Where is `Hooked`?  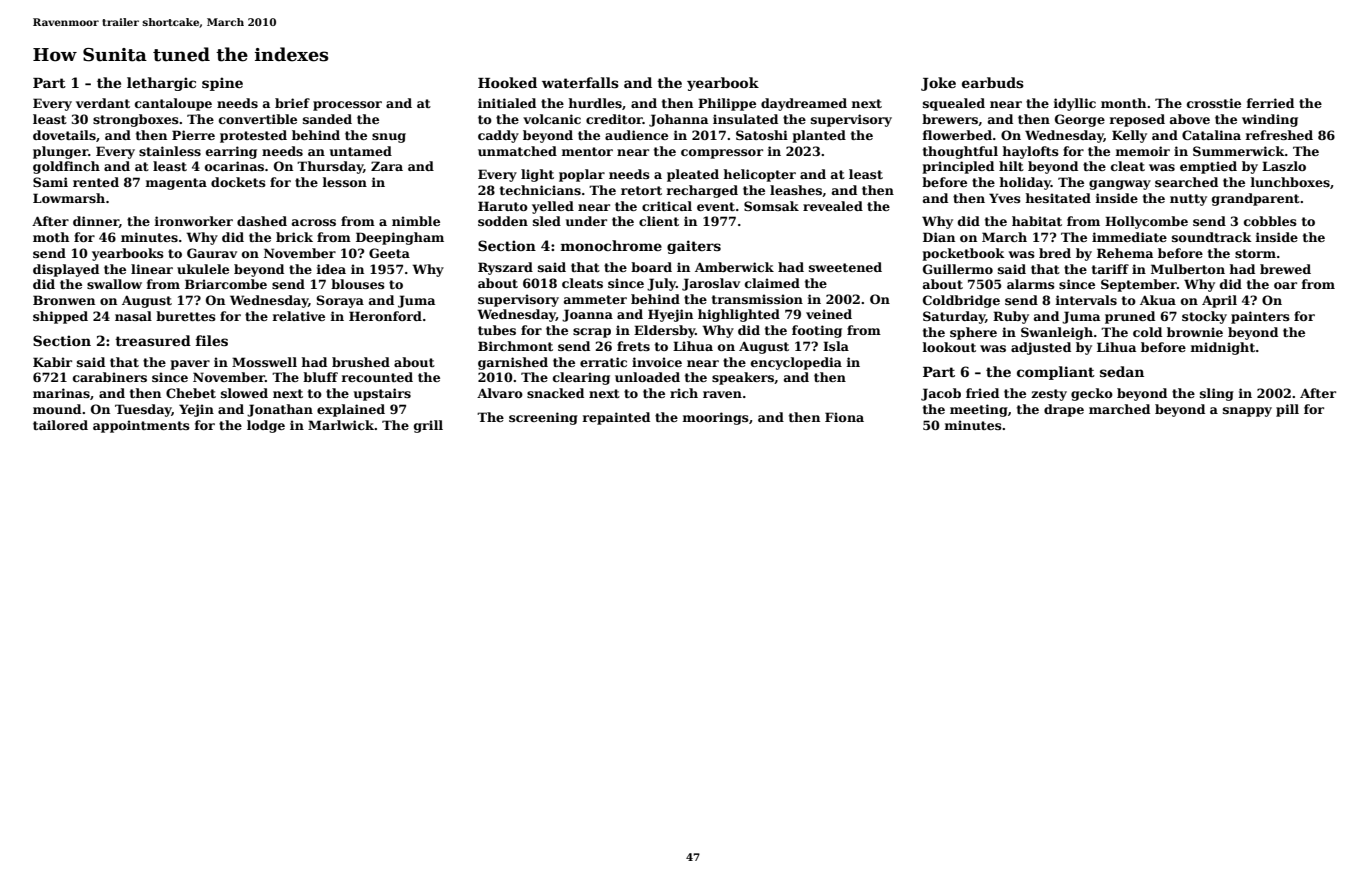
Hooked is located at coordinates (507, 82).
